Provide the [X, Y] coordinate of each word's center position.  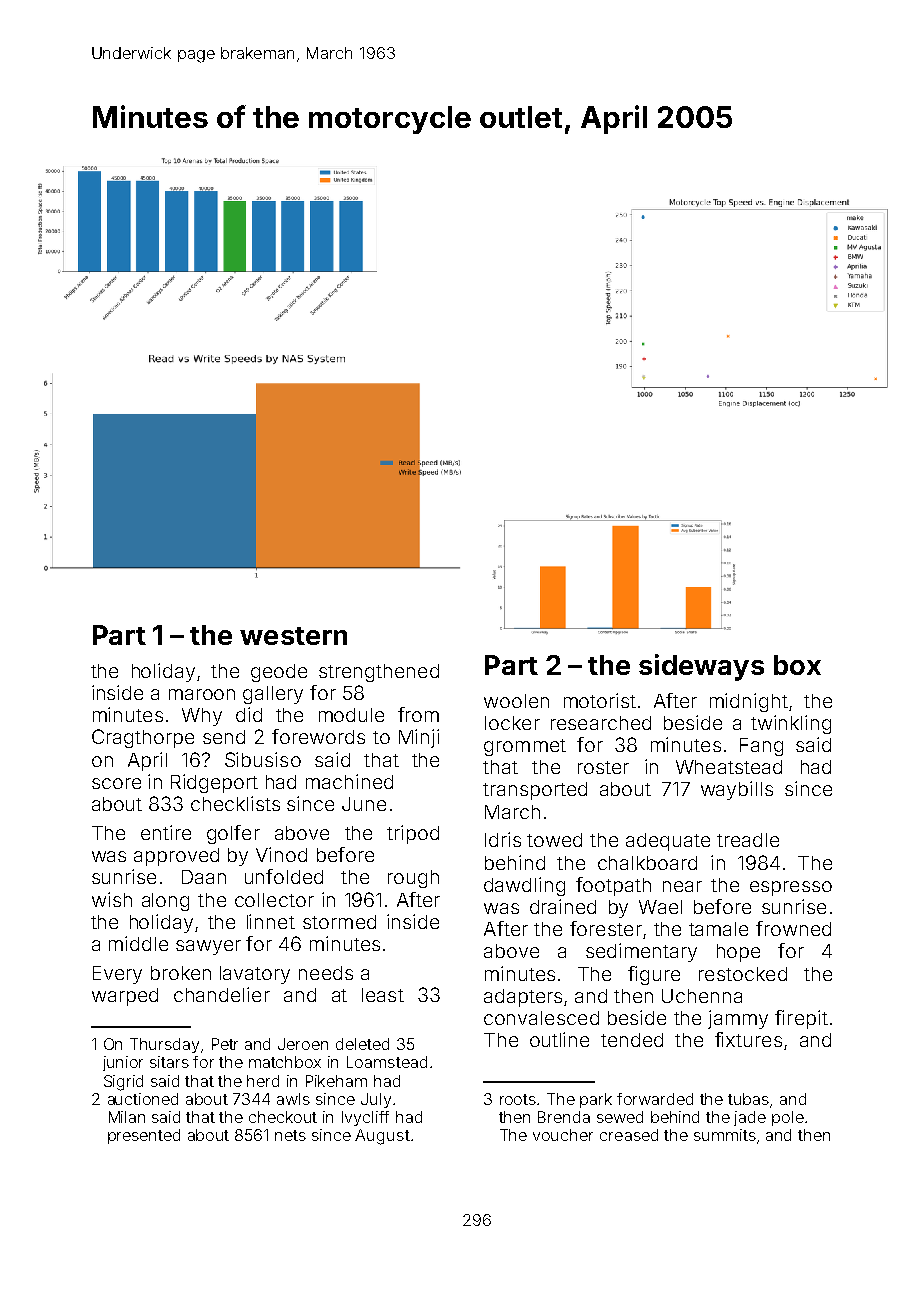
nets [290, 1135]
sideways [701, 667]
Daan [204, 877]
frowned [793, 928]
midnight [749, 702]
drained [563, 906]
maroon [202, 694]
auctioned [143, 1099]
